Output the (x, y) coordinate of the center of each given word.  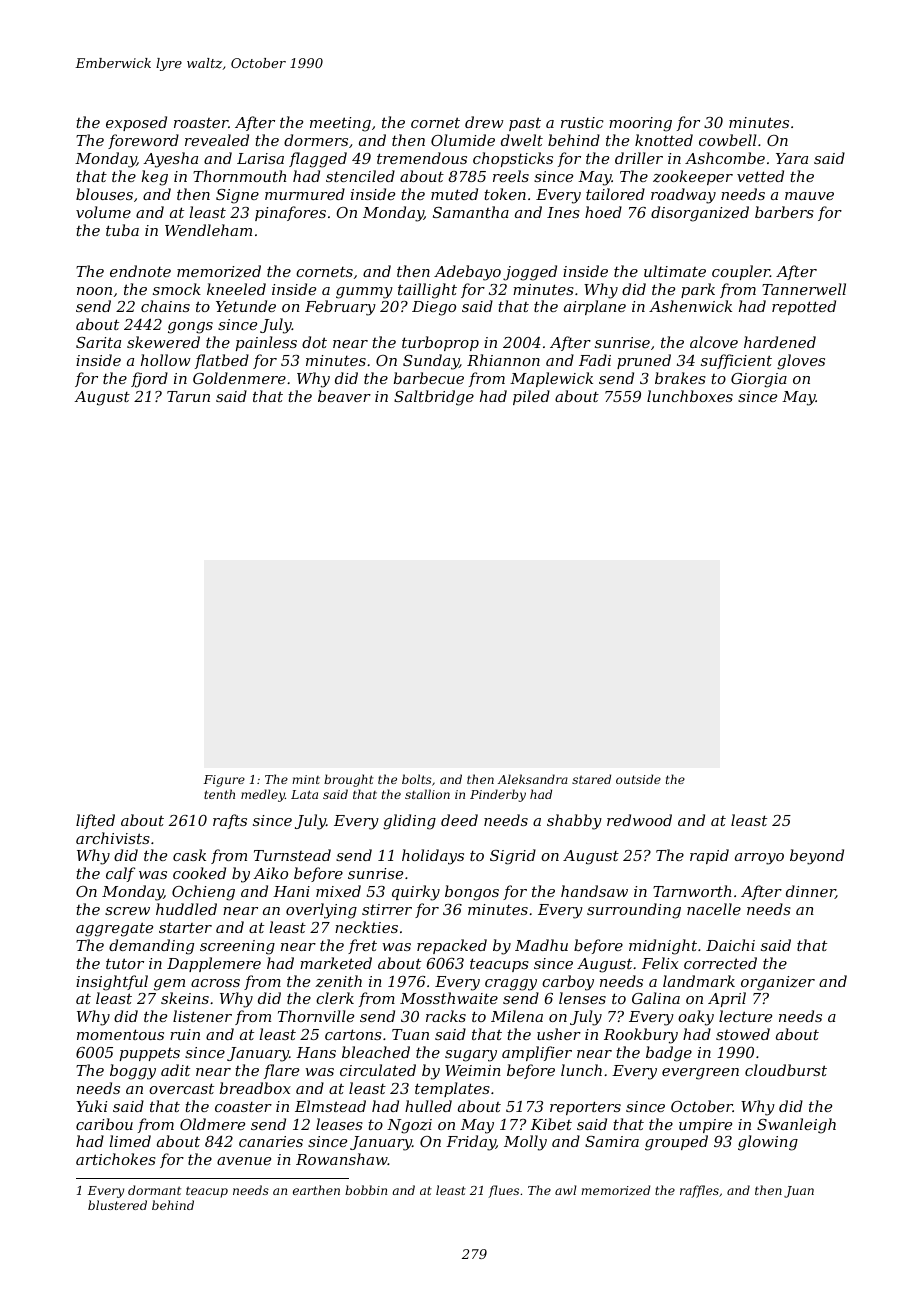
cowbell (728, 140)
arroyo (759, 859)
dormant (154, 1190)
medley (263, 795)
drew (484, 122)
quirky (416, 893)
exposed (136, 123)
